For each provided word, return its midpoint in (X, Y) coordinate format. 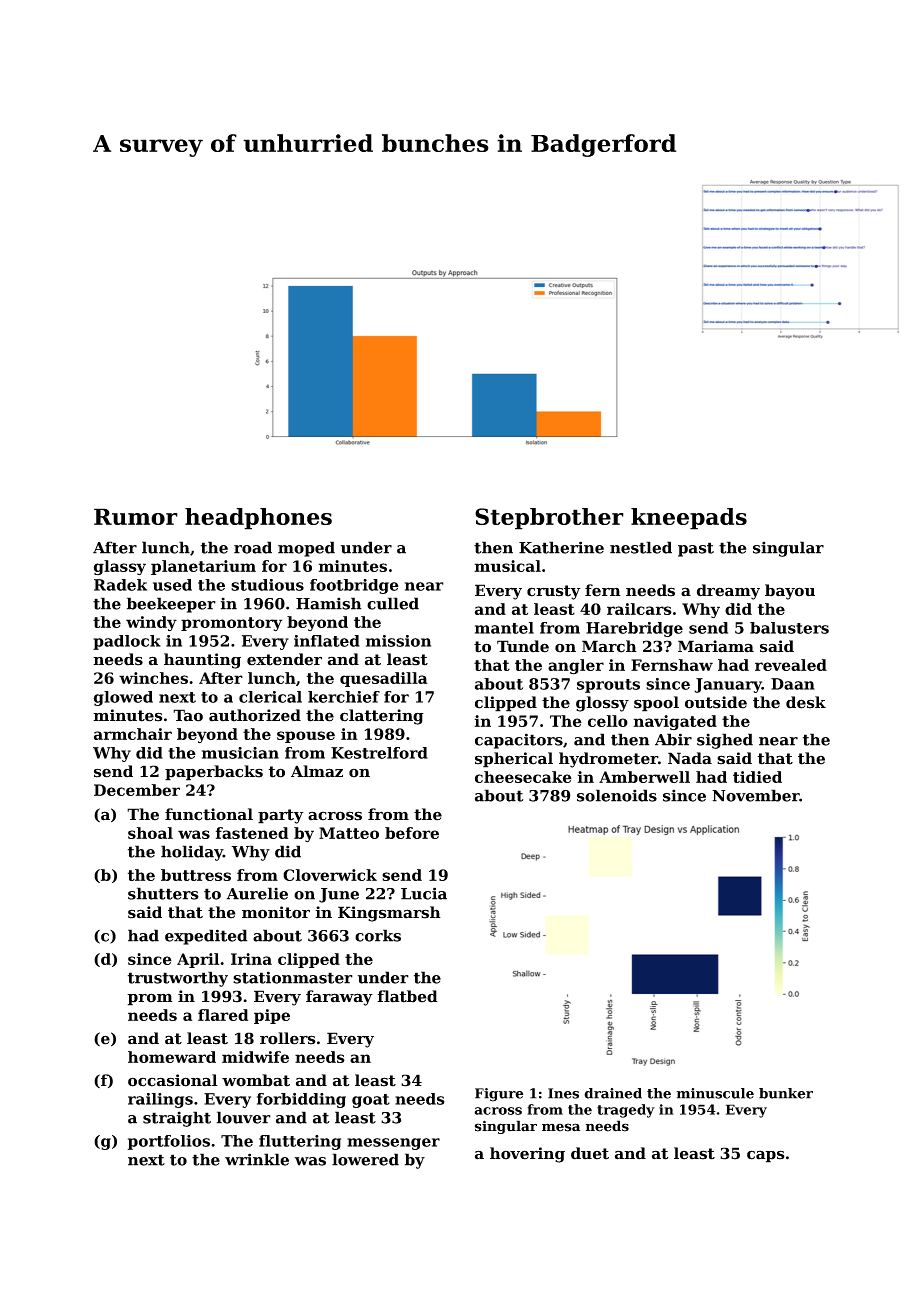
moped (306, 549)
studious (267, 585)
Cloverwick (330, 875)
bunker (786, 1093)
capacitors (519, 741)
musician (240, 753)
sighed (725, 741)
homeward (172, 1057)
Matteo (349, 833)
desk (806, 702)
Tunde (523, 646)
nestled (641, 547)
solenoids (617, 795)
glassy (120, 567)
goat (371, 1101)
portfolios (169, 1142)
